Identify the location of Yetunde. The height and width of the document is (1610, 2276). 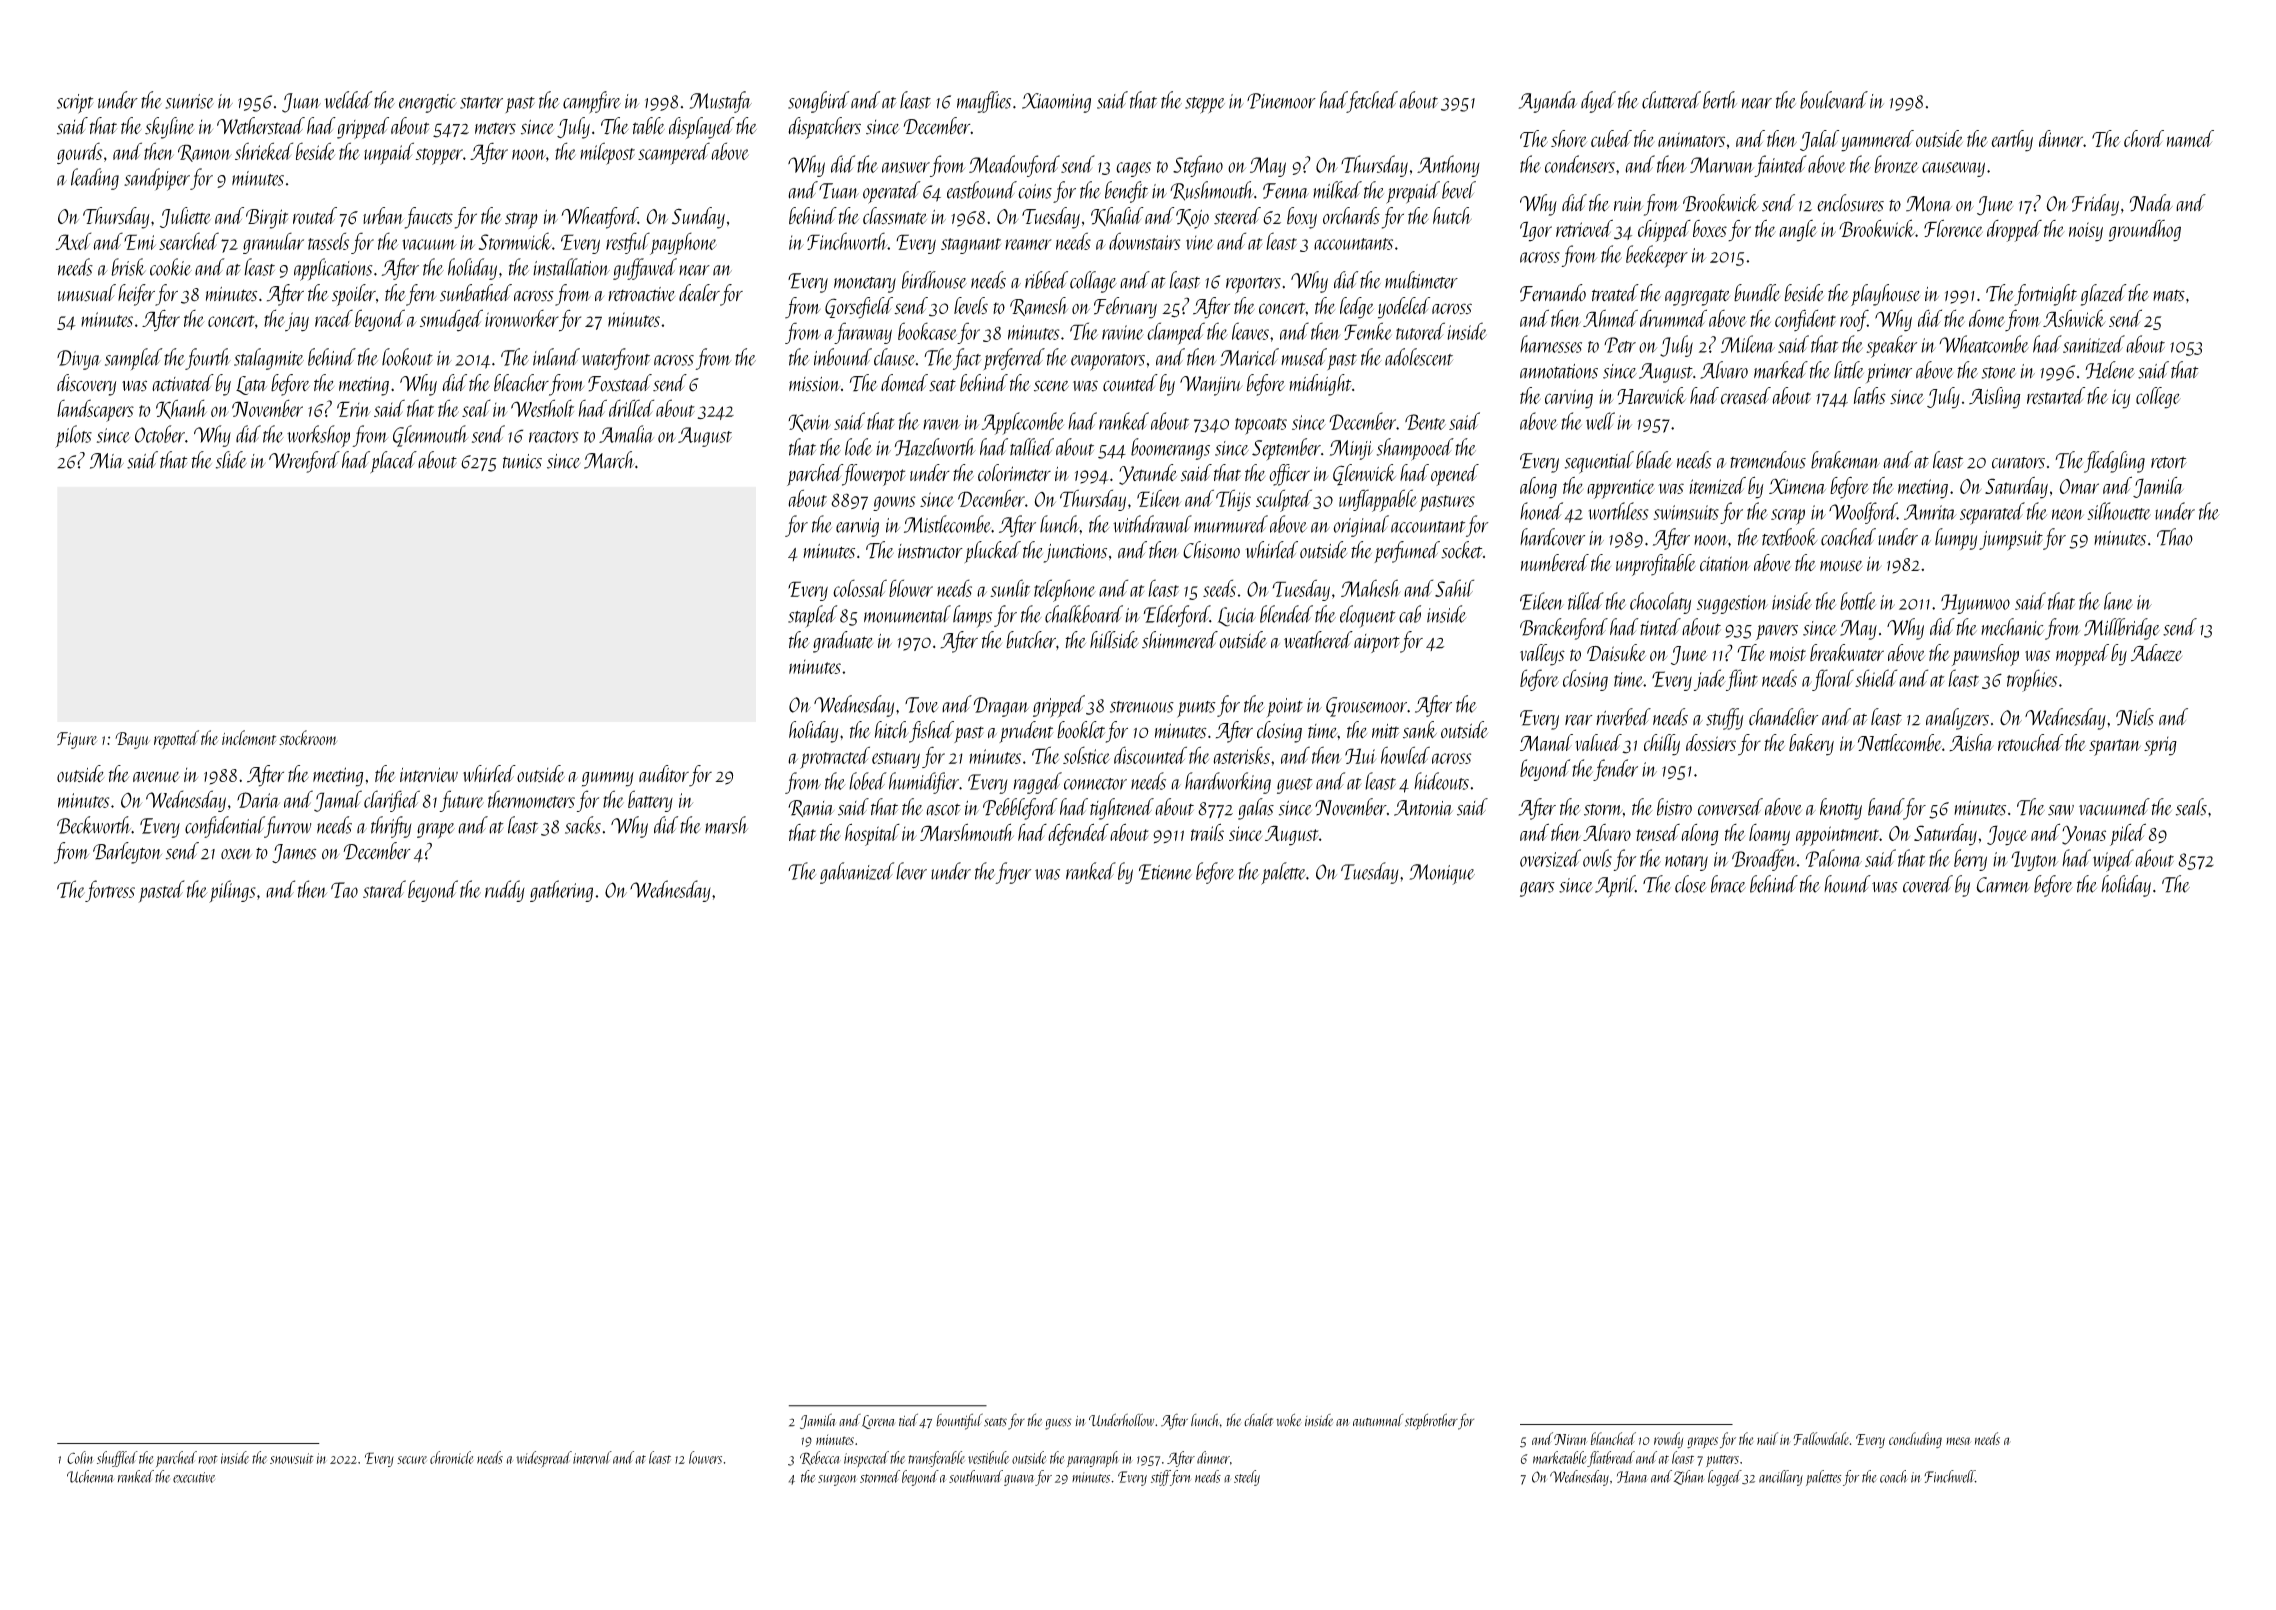
(1148, 474).
